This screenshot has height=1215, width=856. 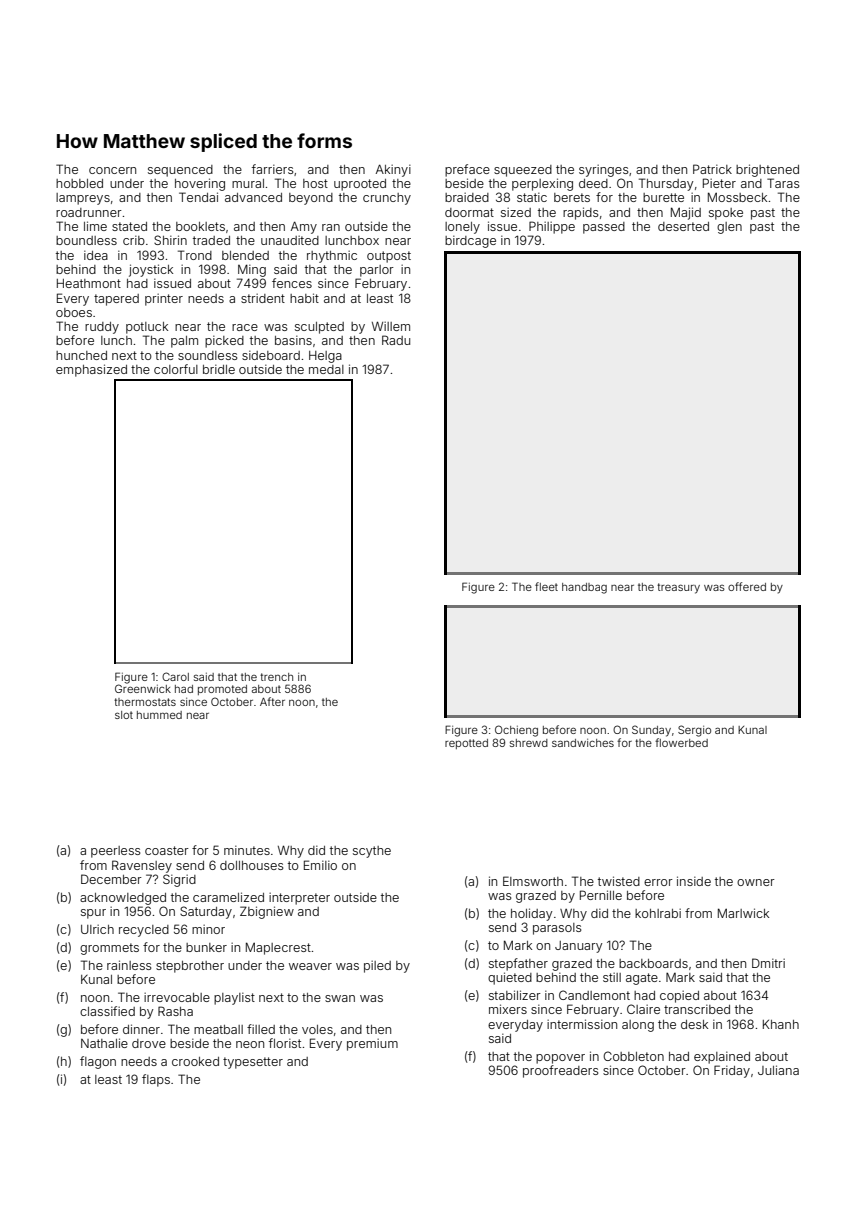 What do you see at coordinates (143, 688) in the screenshot?
I see `Greenwick` at bounding box center [143, 688].
